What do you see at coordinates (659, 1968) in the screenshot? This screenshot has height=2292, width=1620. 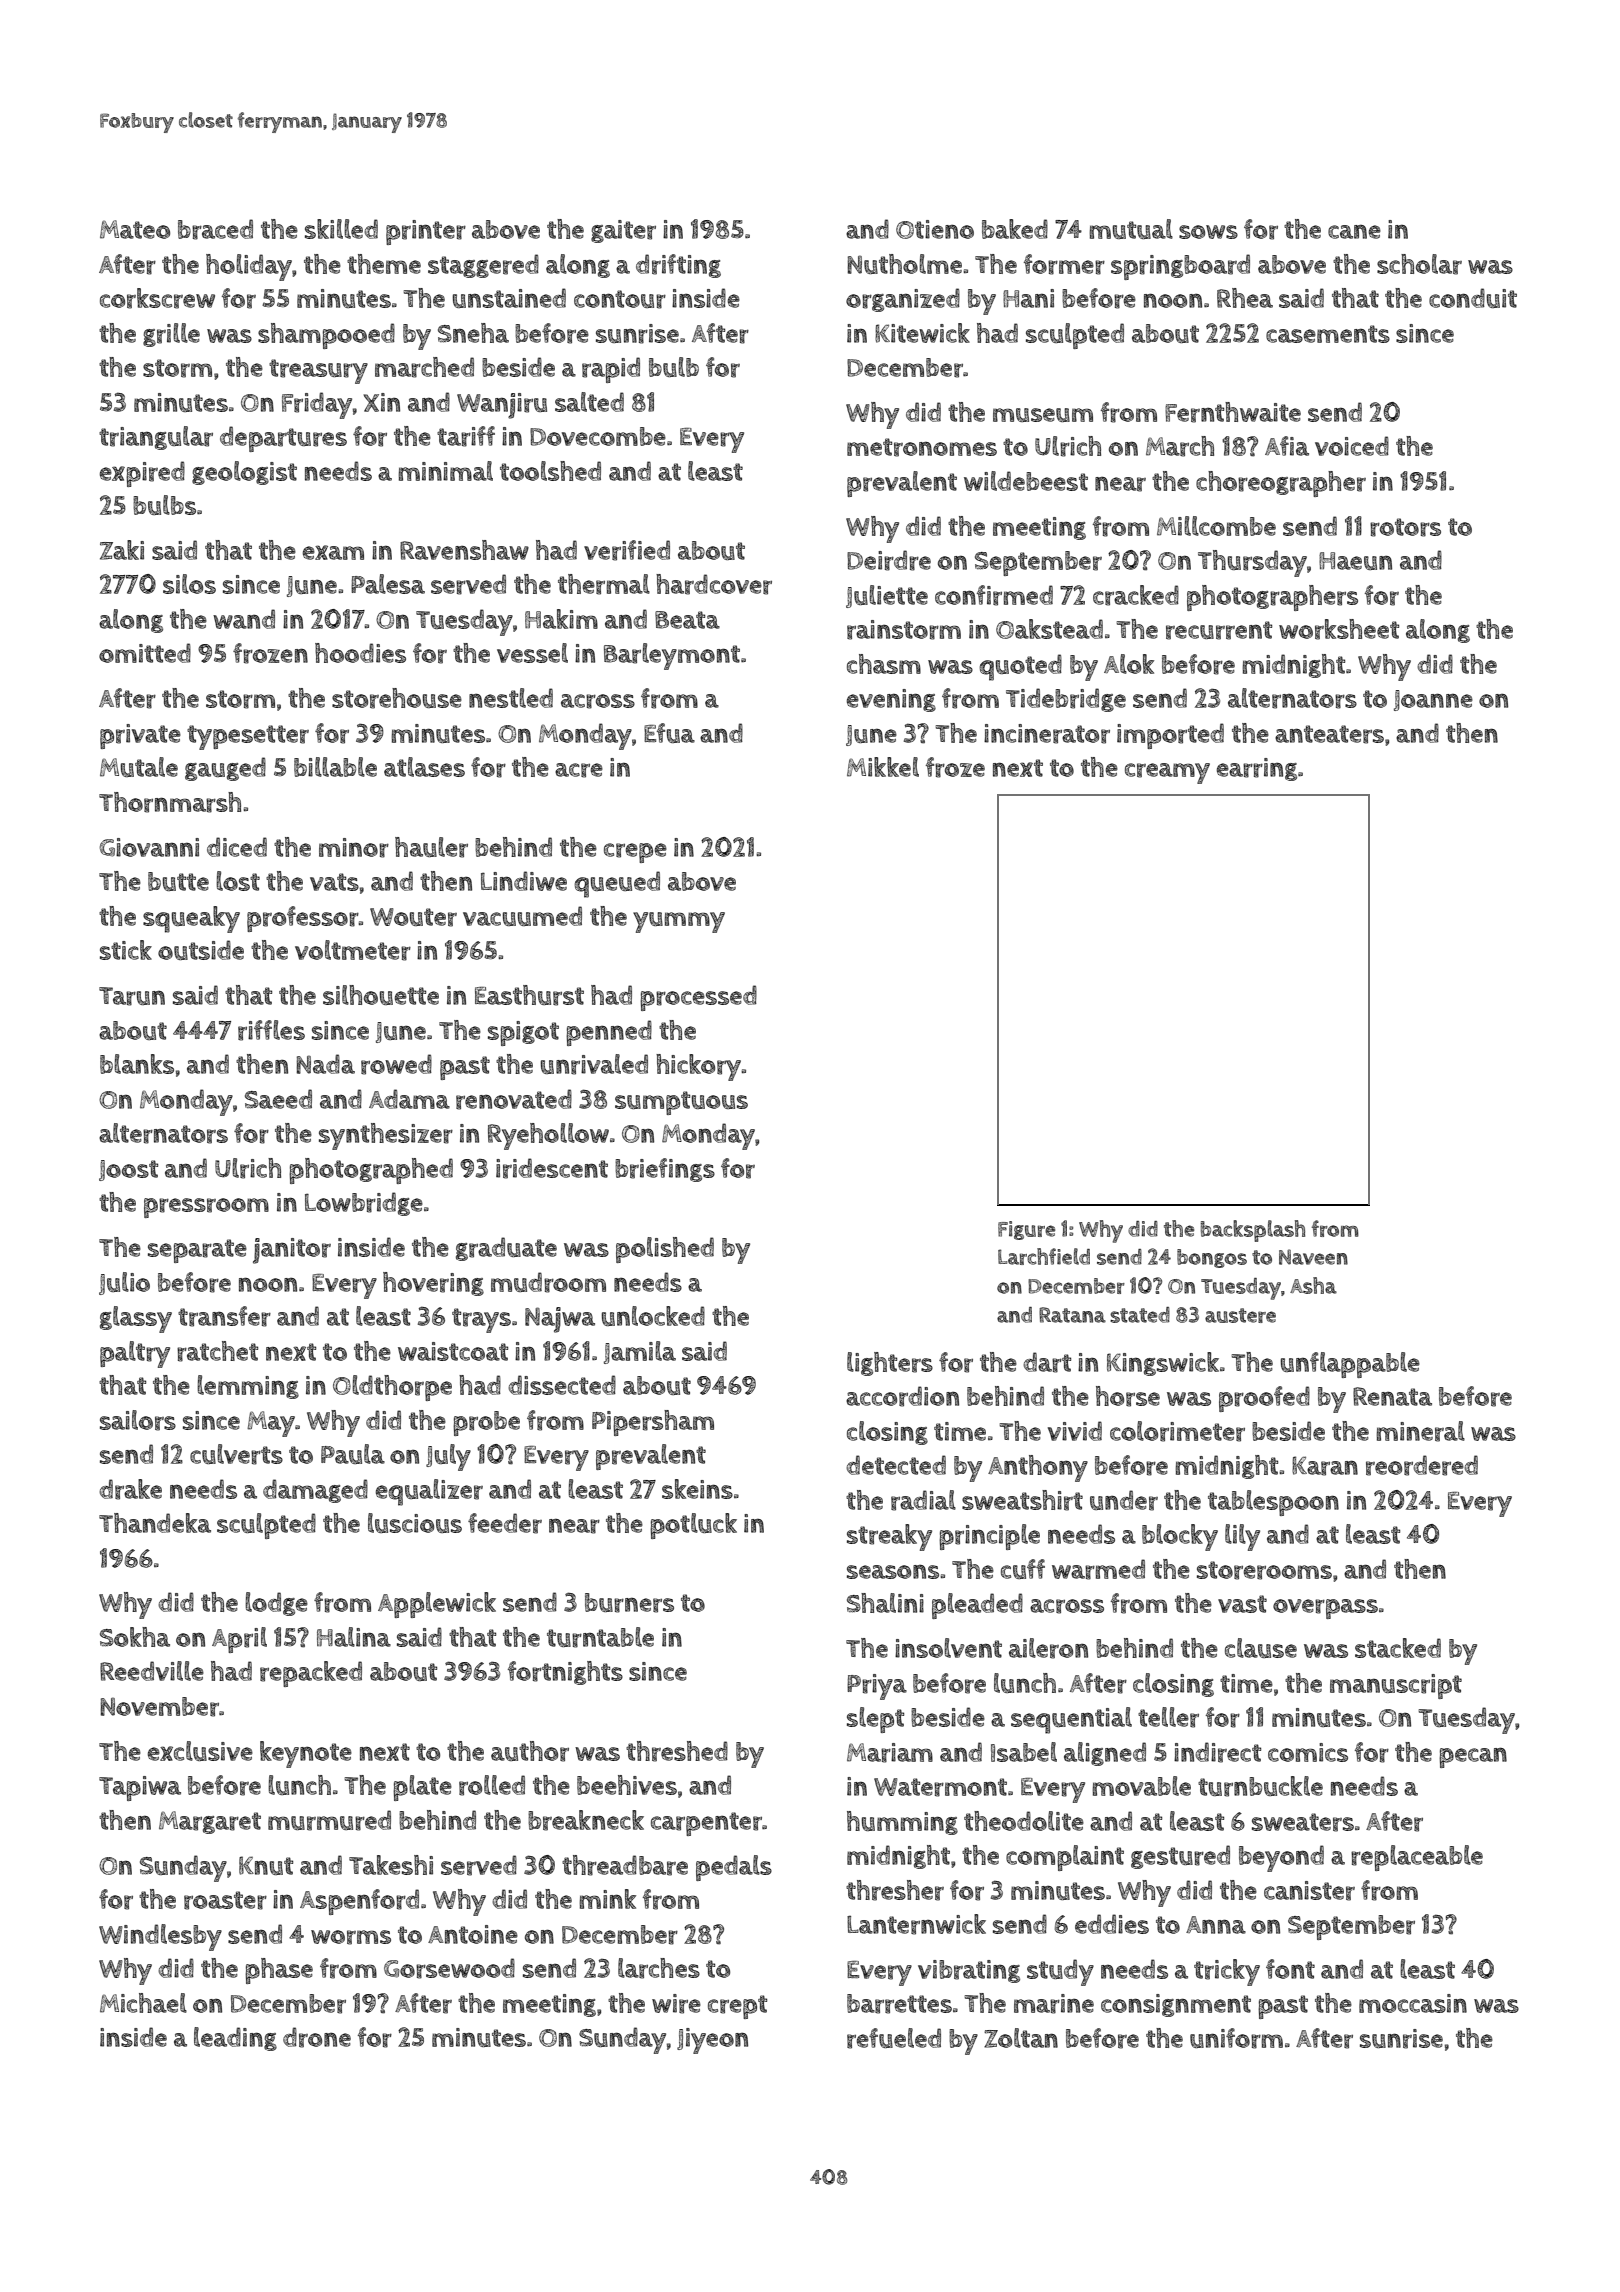 I see `larches` at bounding box center [659, 1968].
